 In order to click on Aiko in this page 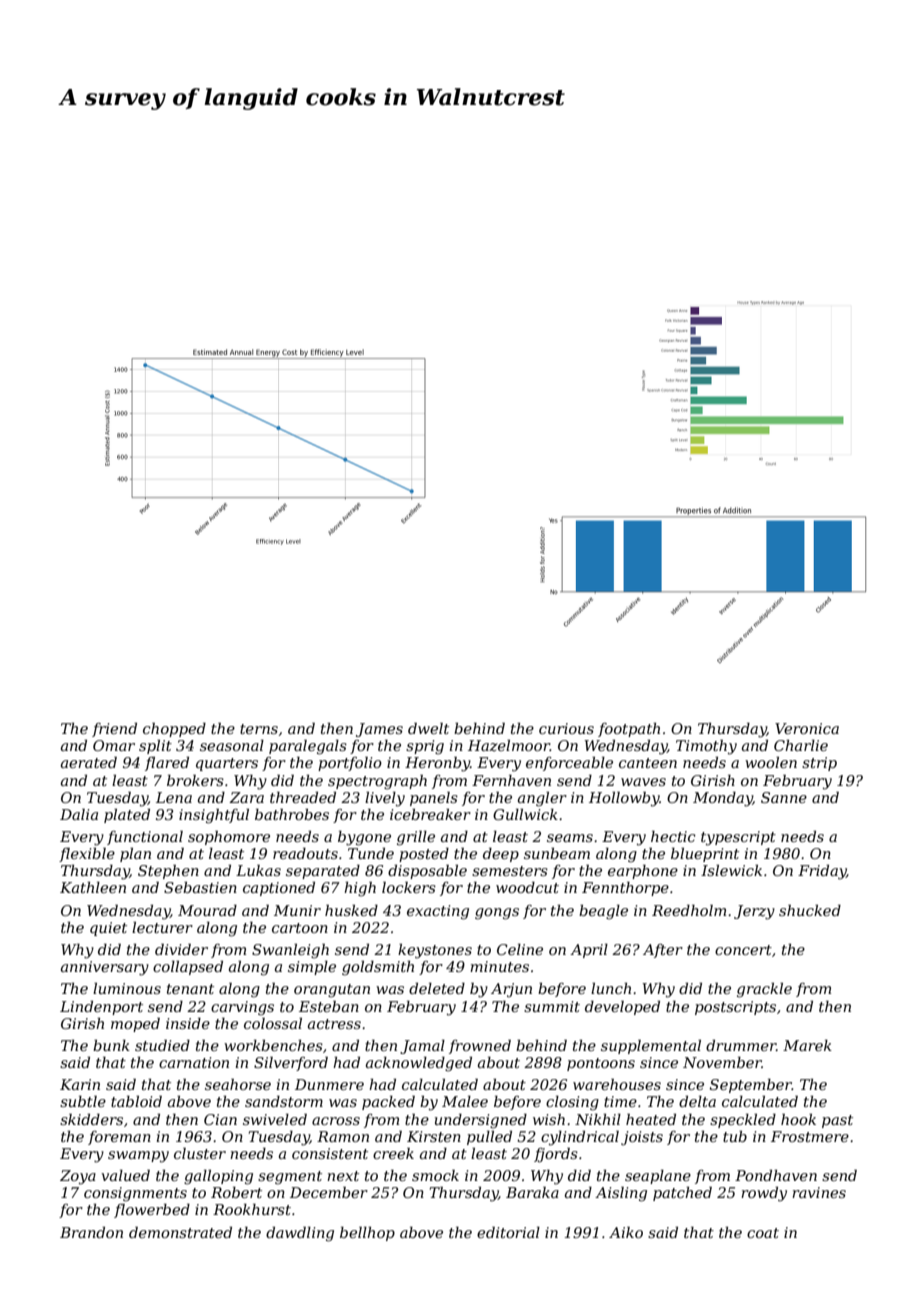, I will do `click(626, 1232)`.
